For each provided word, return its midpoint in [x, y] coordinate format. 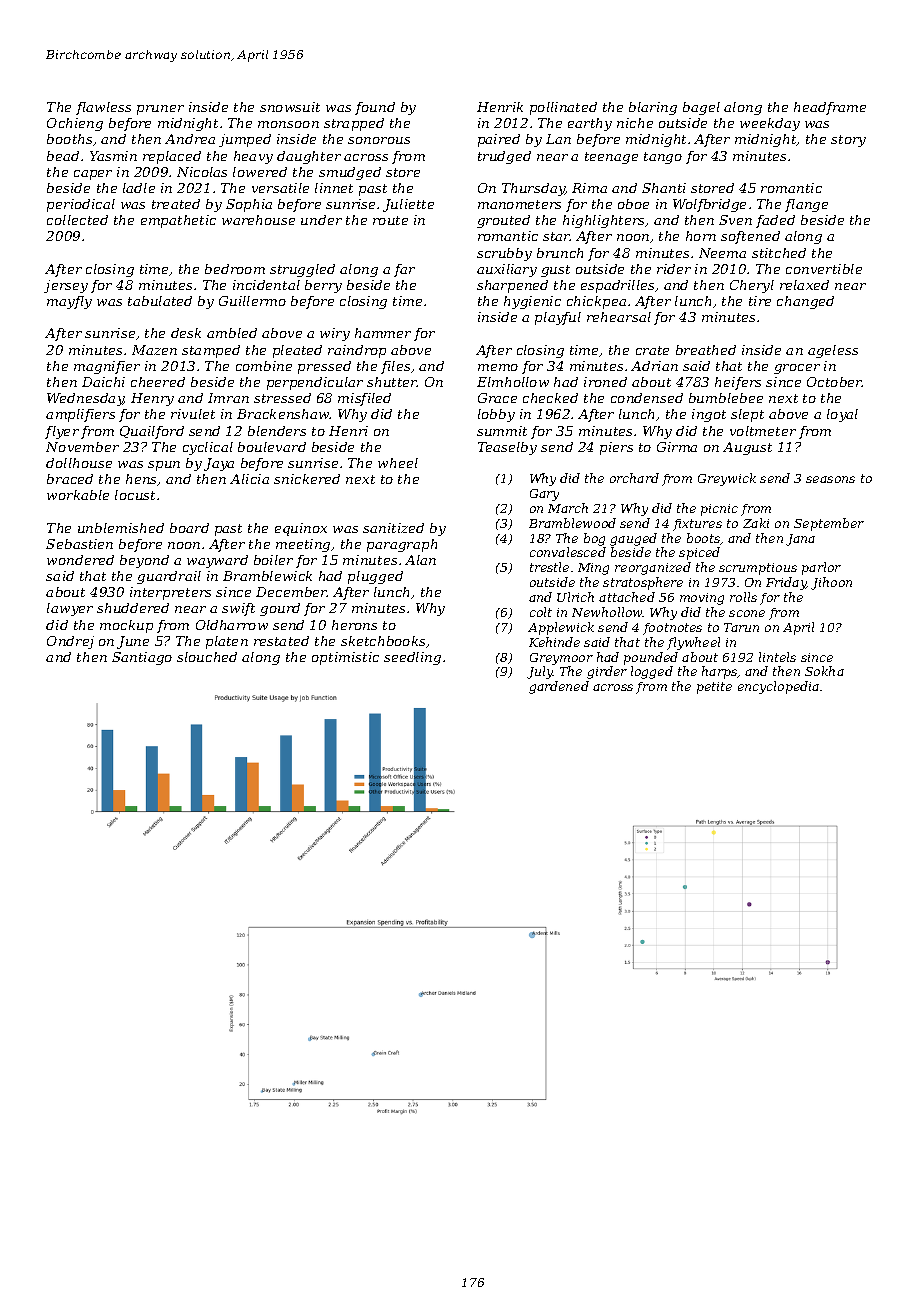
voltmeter [763, 431]
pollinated [563, 108]
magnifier [107, 367]
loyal [842, 415]
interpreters [170, 593]
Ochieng [75, 124]
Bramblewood [572, 523]
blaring [653, 108]
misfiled [364, 399]
